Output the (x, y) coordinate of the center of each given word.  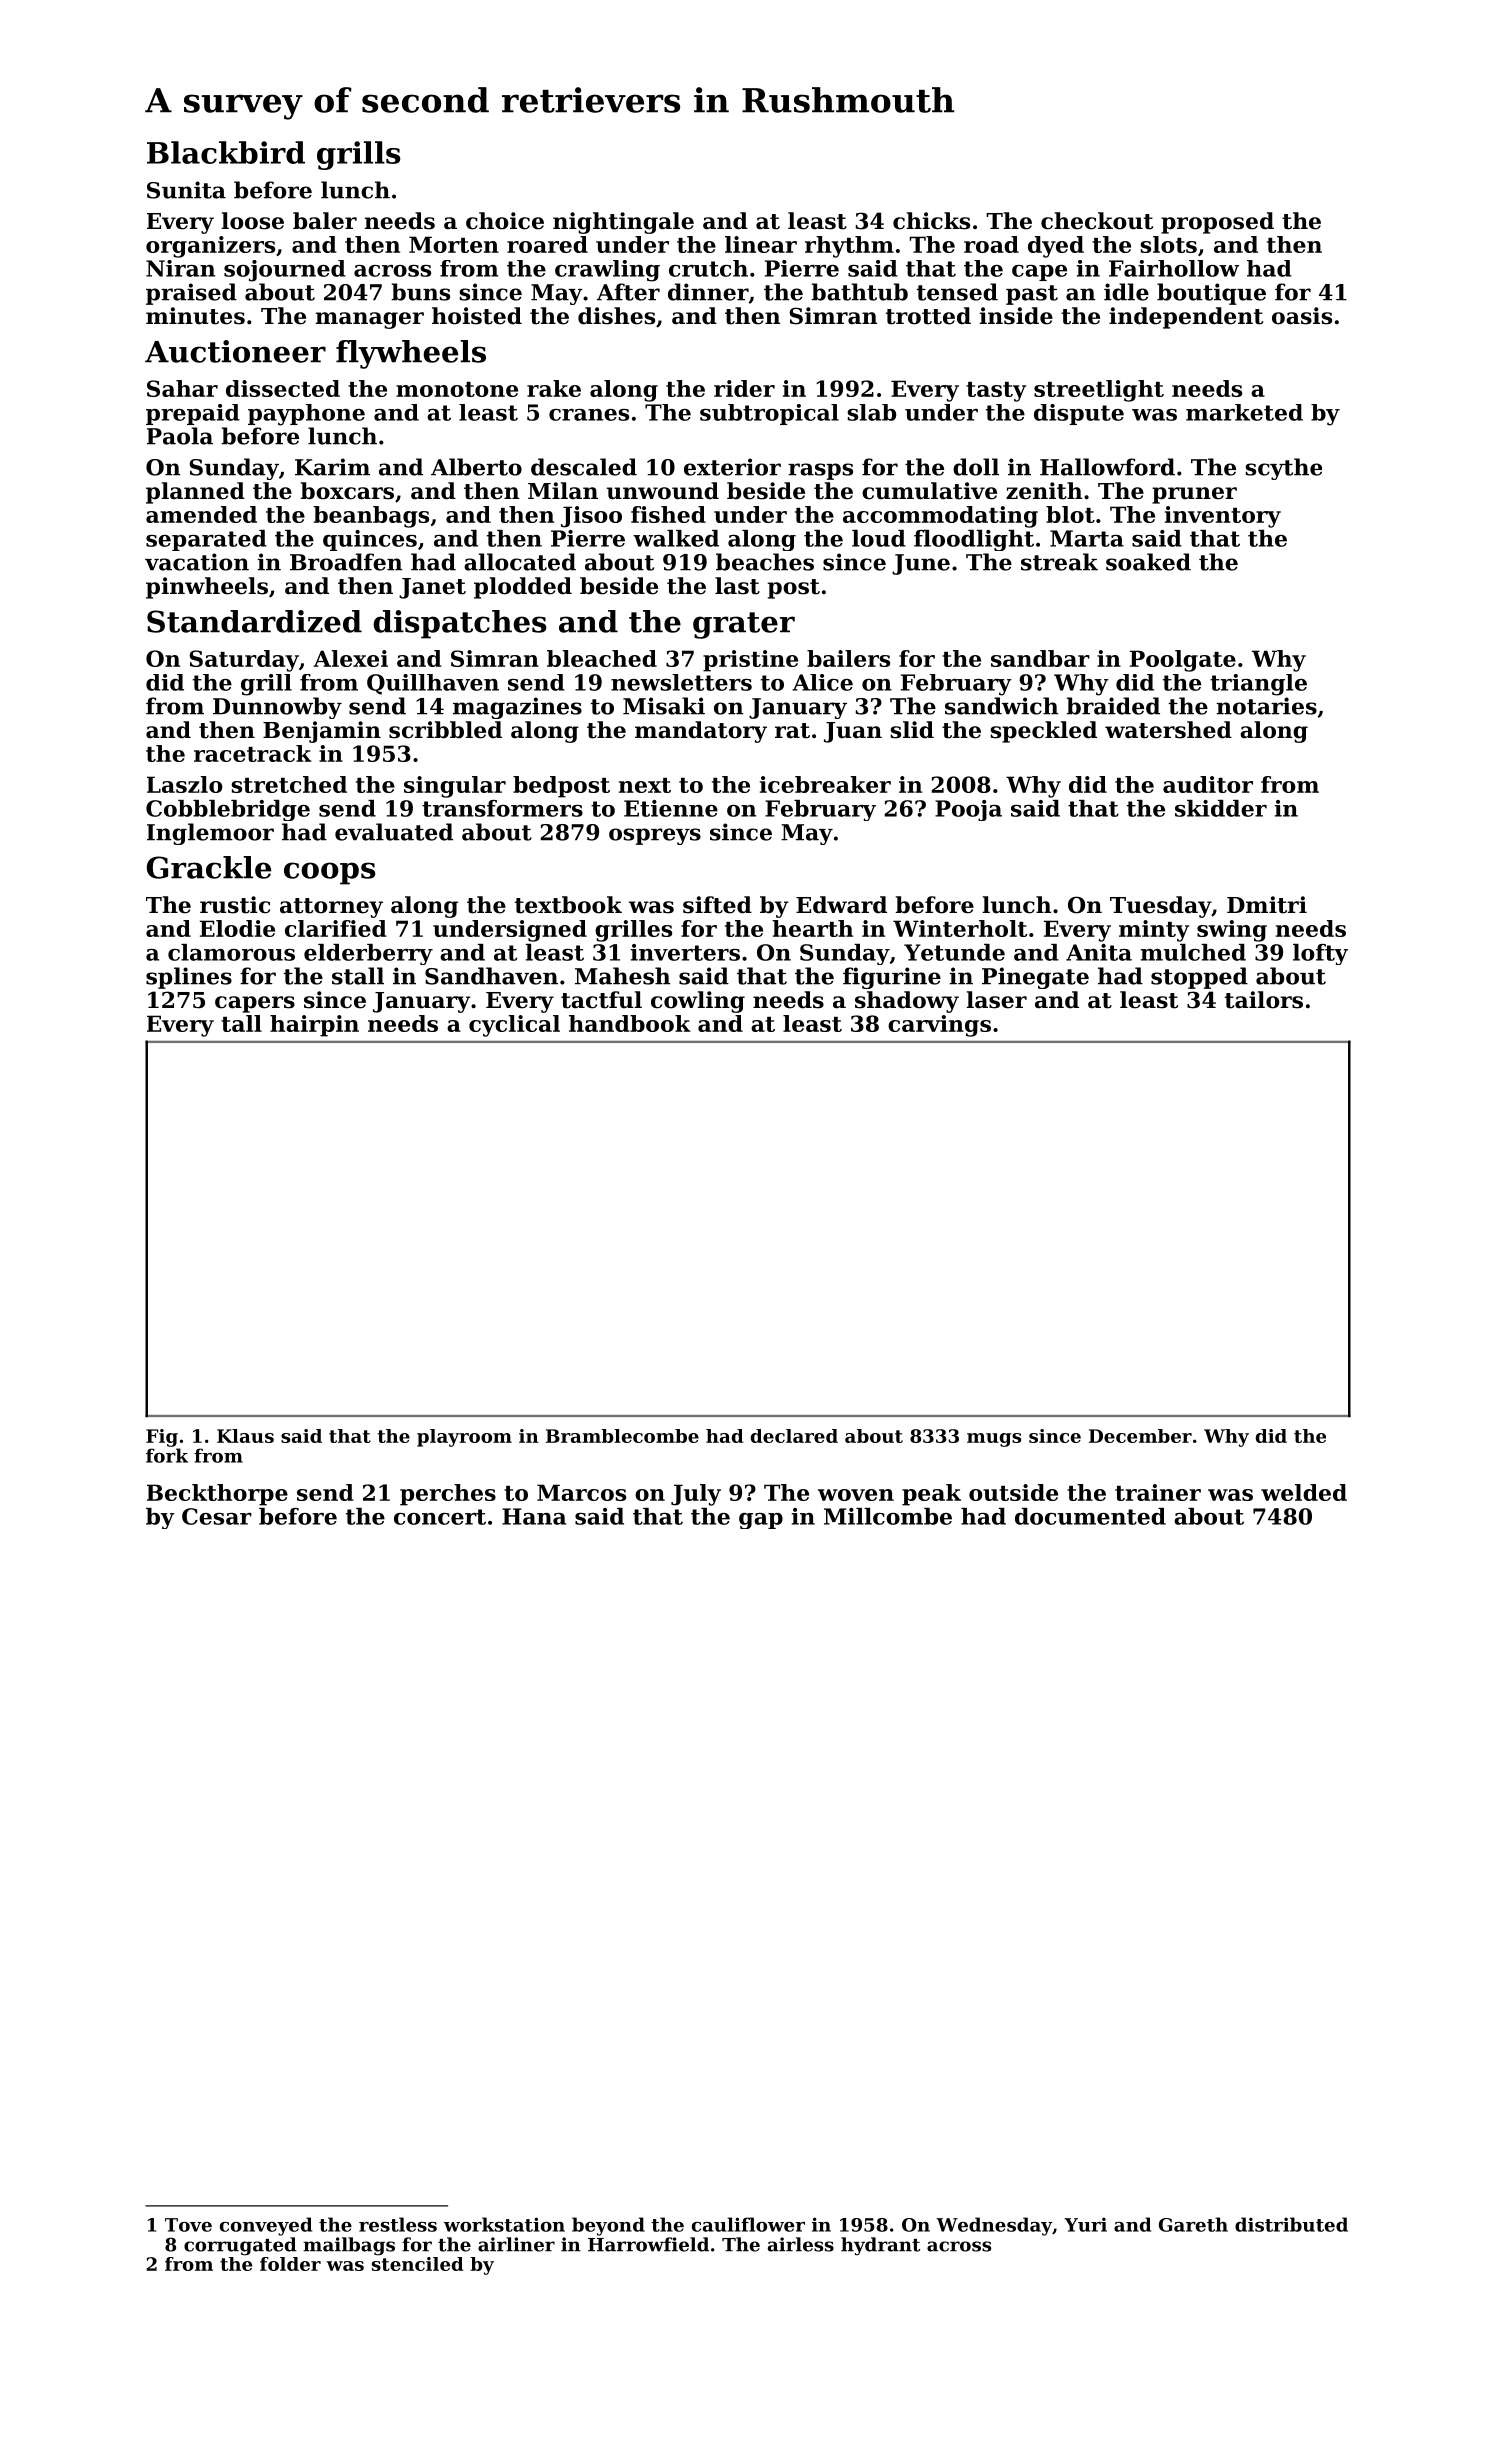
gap (761, 1521)
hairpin (314, 1026)
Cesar (217, 1516)
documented (1090, 1516)
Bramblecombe (622, 1436)
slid (912, 730)
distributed (1291, 2224)
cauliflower (748, 2224)
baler (325, 221)
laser (996, 1000)
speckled (1043, 732)
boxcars (347, 491)
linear (761, 244)
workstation (504, 2224)
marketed (1244, 412)
